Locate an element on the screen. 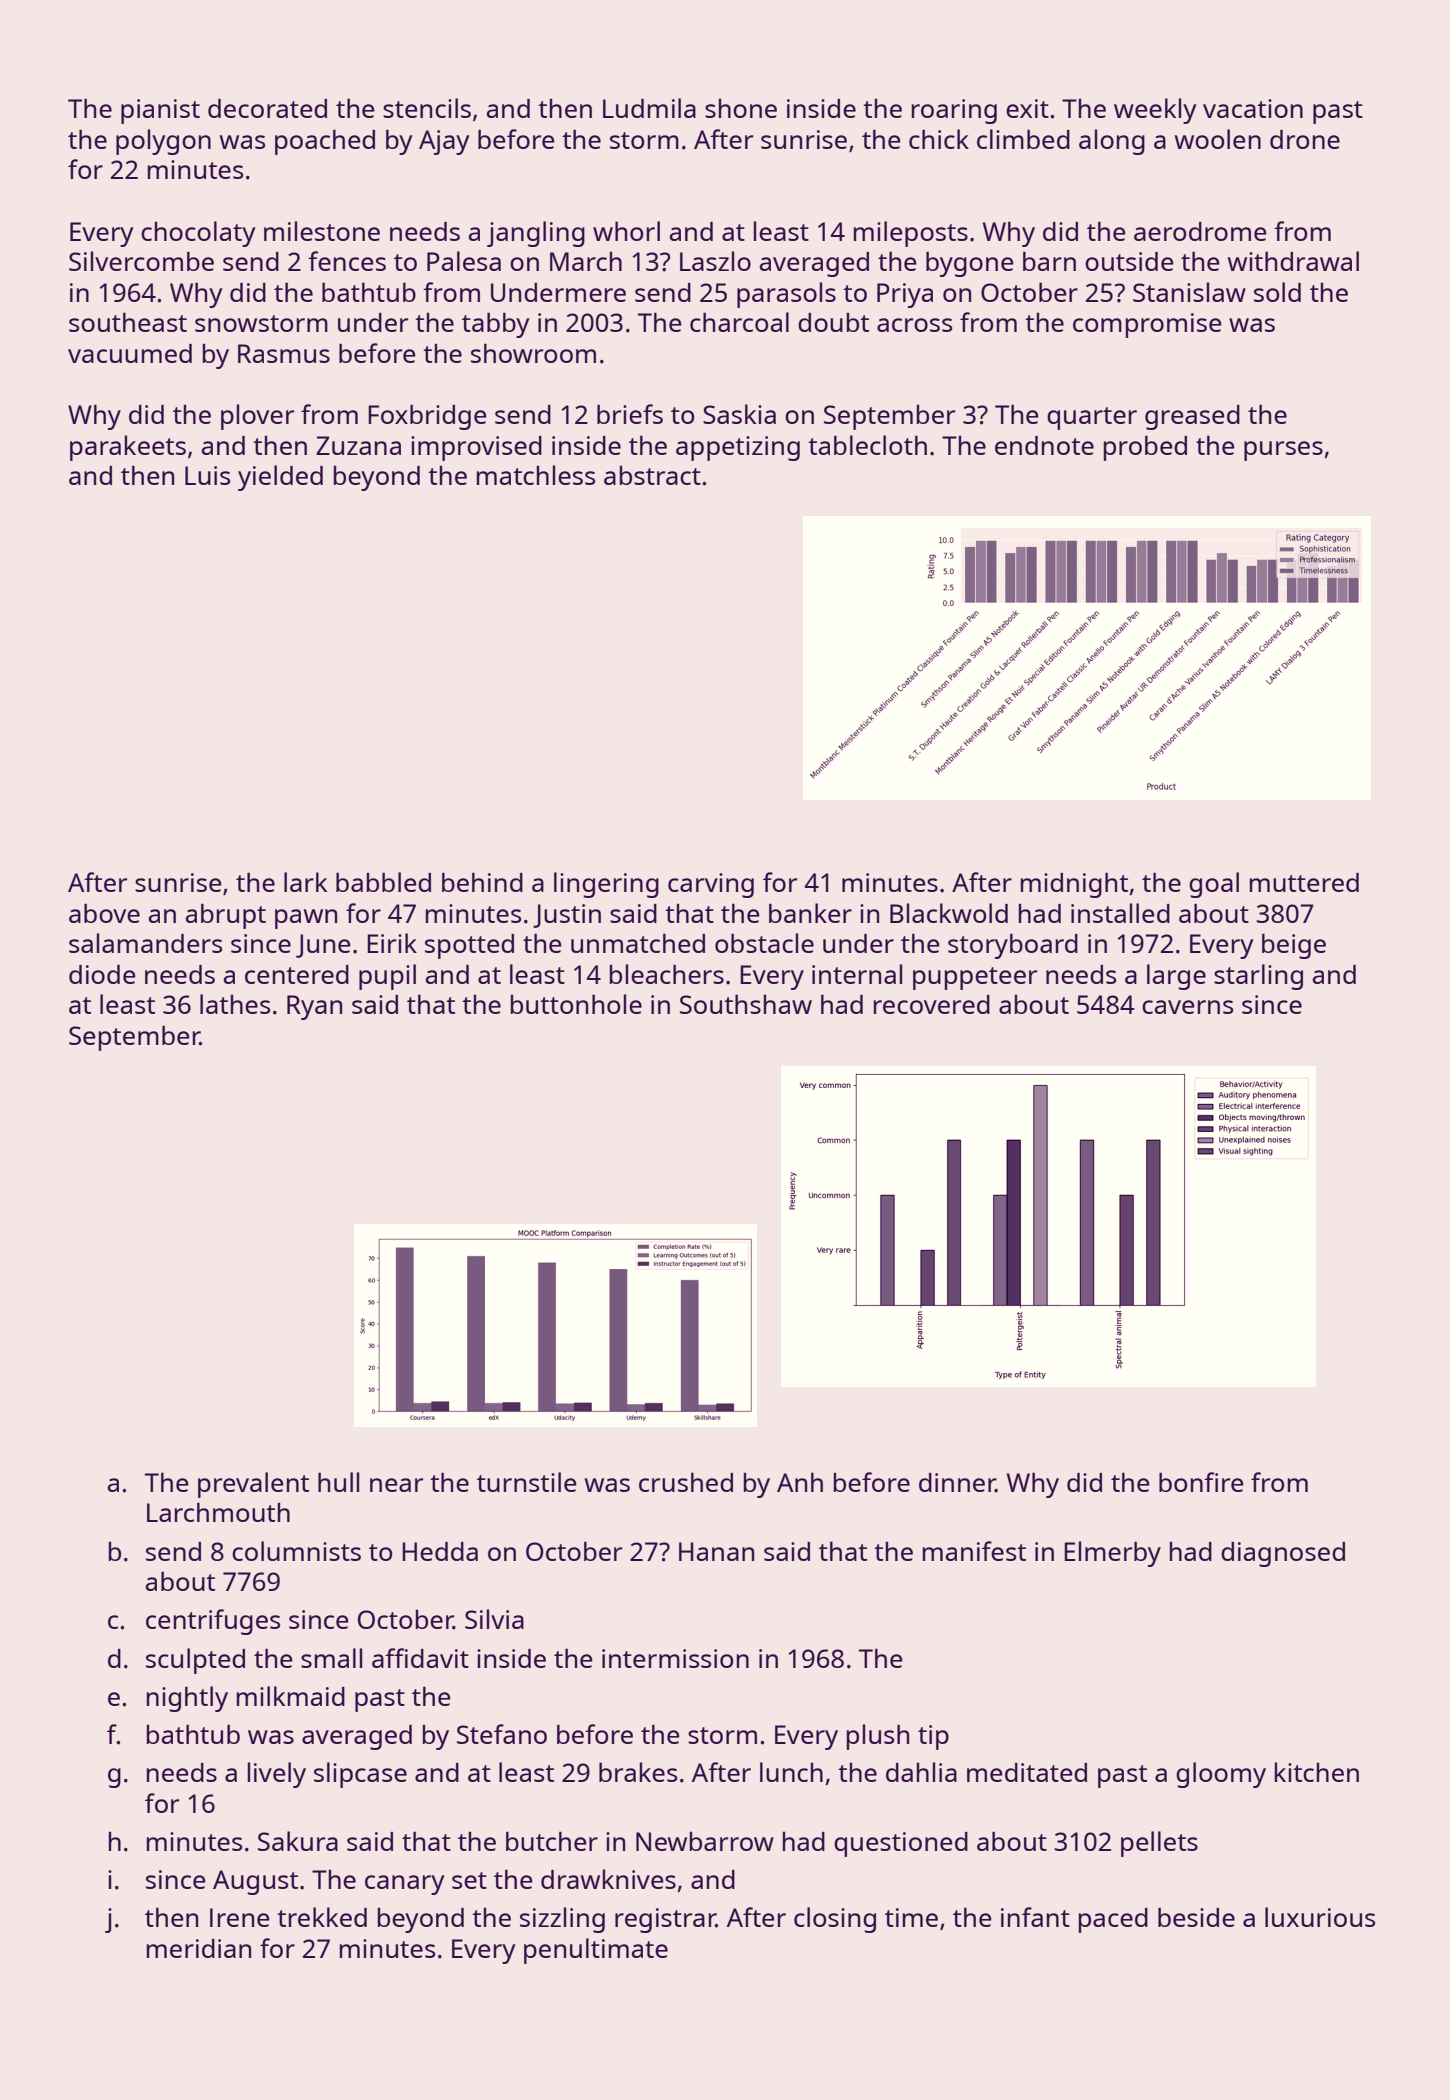 The height and width of the screenshot is (2100, 1450). starling is located at coordinates (1258, 977).
